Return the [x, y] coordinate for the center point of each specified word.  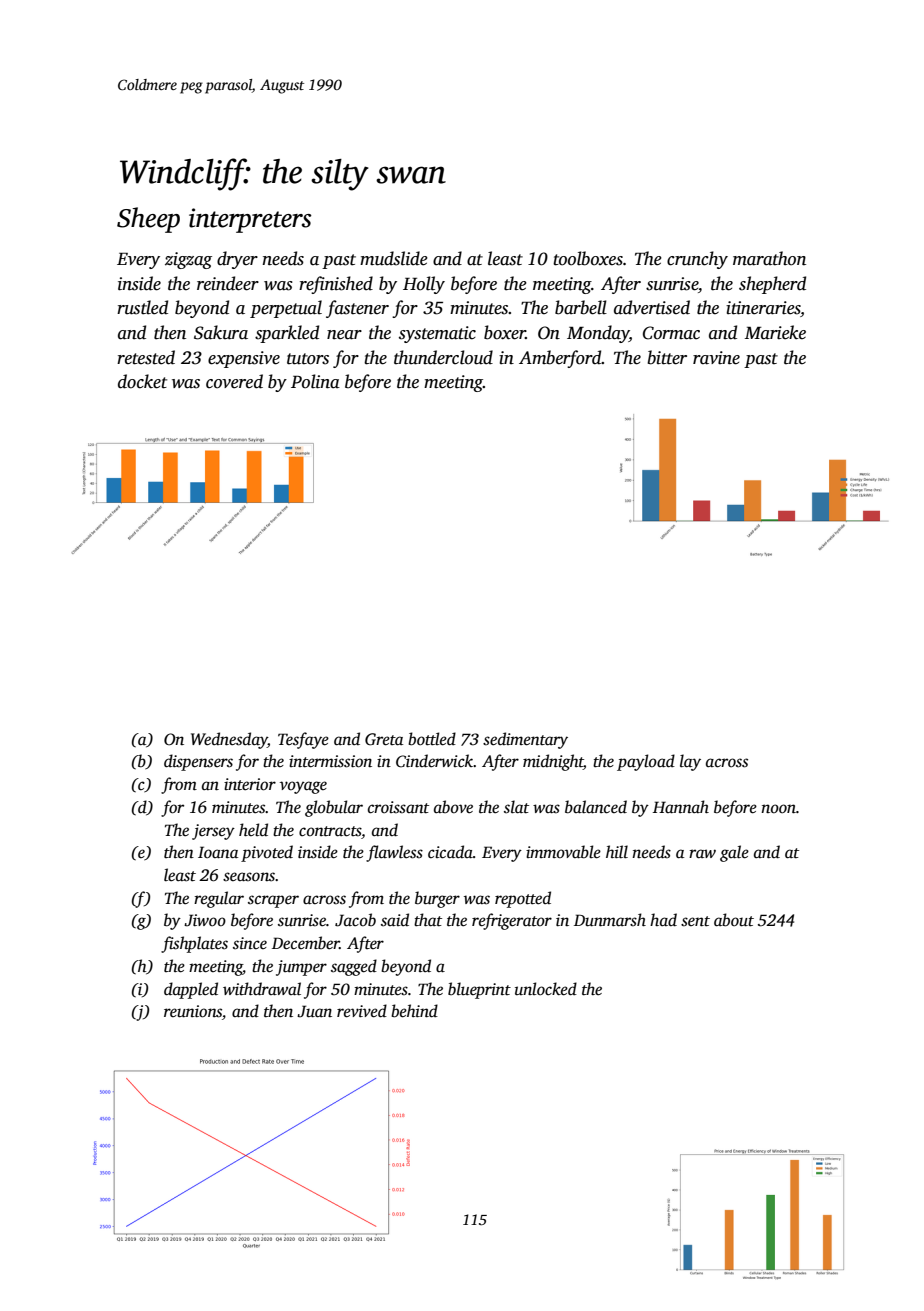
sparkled [287, 334]
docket [142, 381]
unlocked [546, 989]
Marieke [775, 332]
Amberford [560, 359]
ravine [716, 358]
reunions [193, 1011]
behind [414, 1011]
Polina [315, 381]
